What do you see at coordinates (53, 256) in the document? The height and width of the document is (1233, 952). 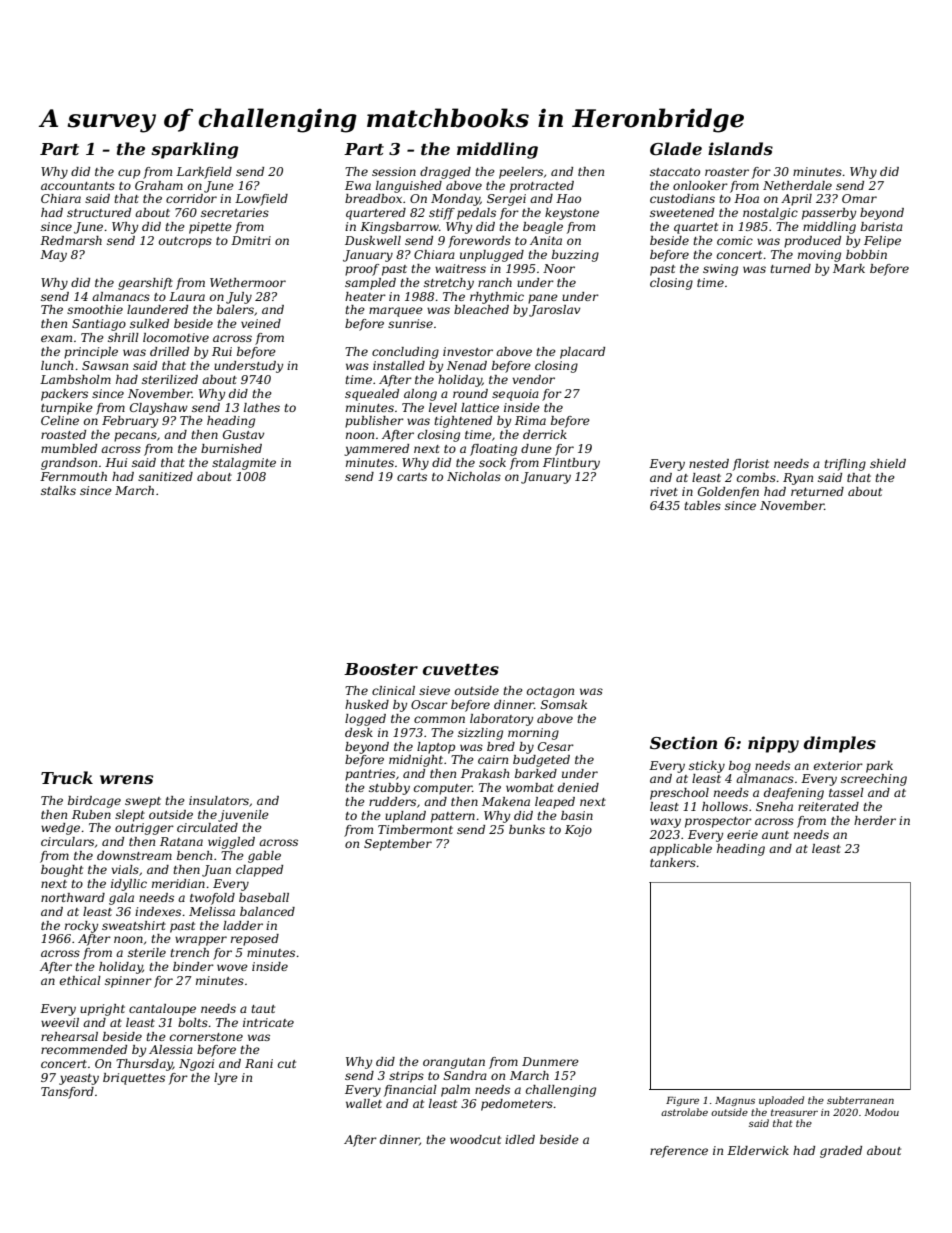 I see `May` at bounding box center [53, 256].
